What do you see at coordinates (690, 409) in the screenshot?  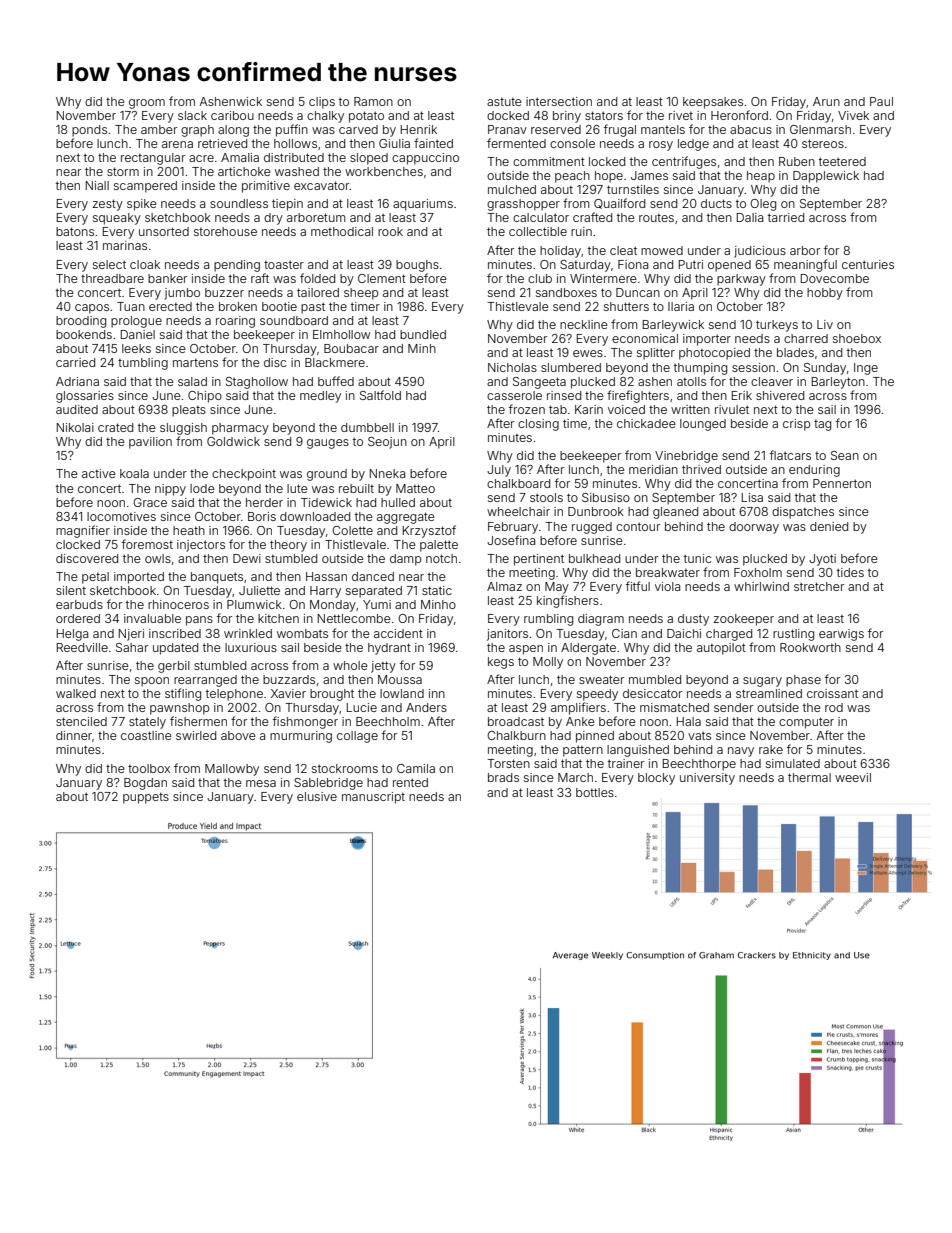 I see `written` at bounding box center [690, 409].
